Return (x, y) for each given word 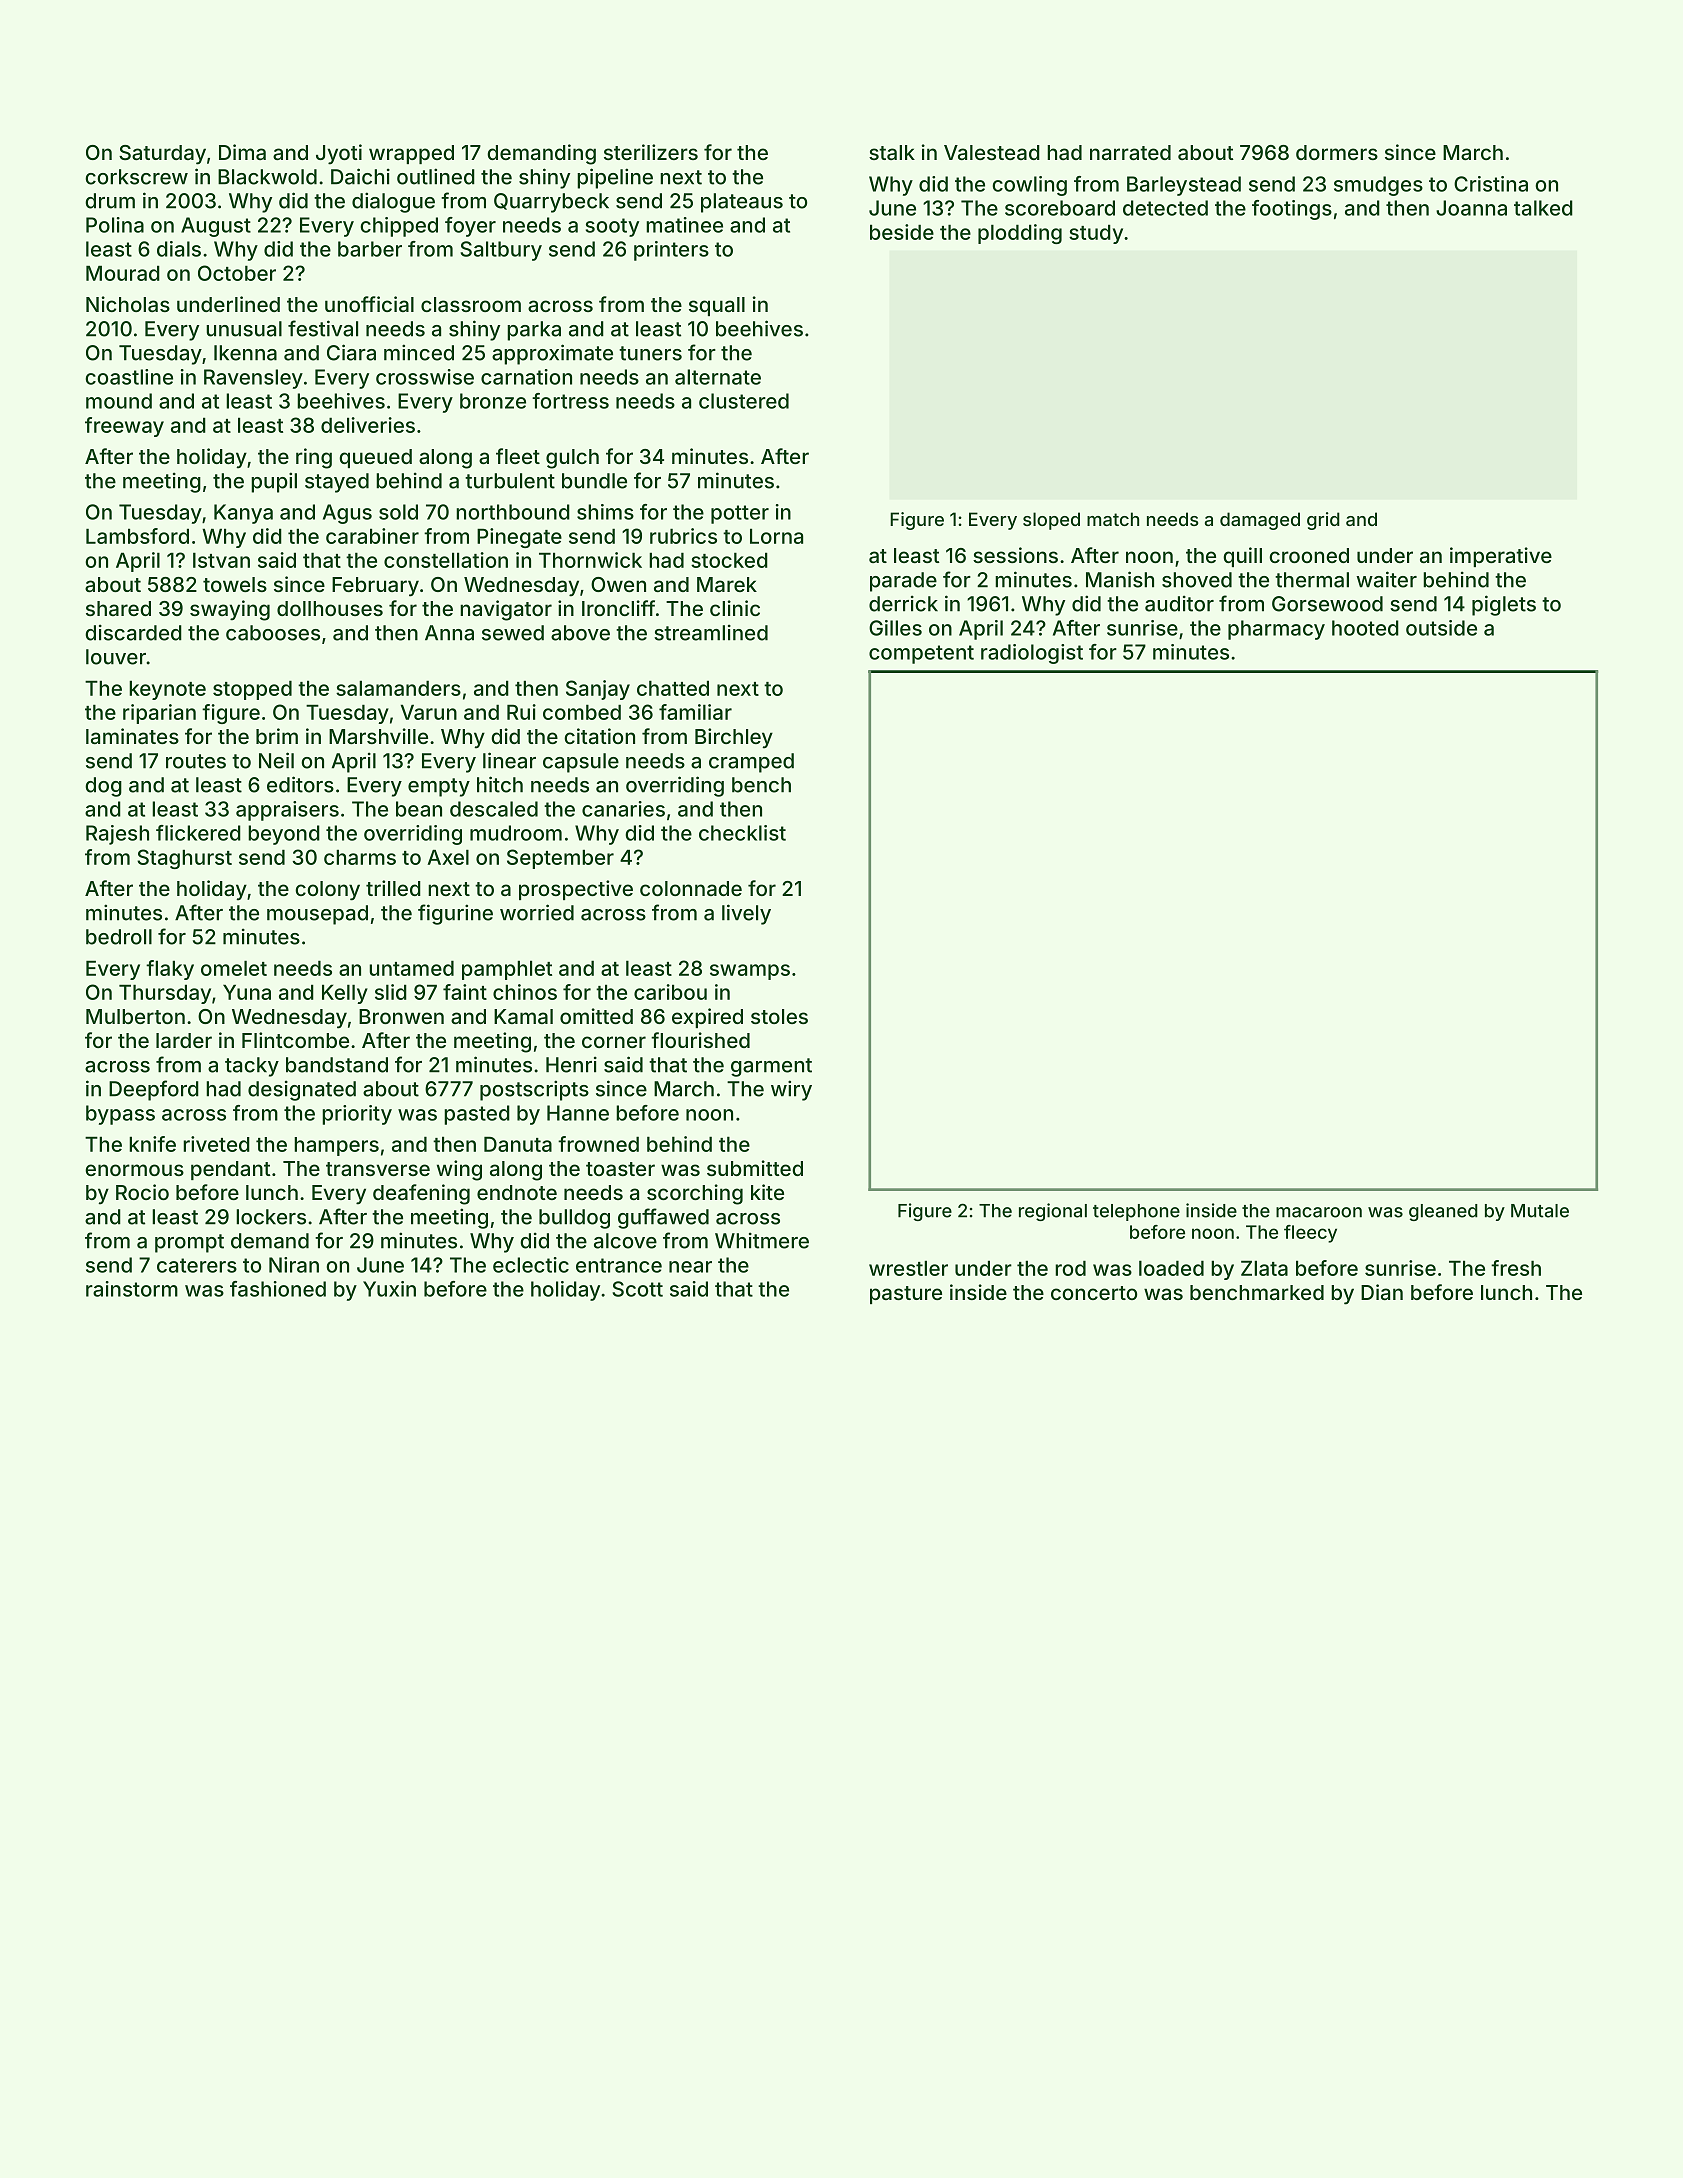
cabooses (273, 633)
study (1096, 234)
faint (465, 992)
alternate (718, 377)
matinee (684, 225)
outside (1441, 628)
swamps (750, 972)
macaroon (1319, 1212)
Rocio (142, 1192)
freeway (124, 427)
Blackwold (267, 177)
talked (1543, 208)
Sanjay (598, 690)
